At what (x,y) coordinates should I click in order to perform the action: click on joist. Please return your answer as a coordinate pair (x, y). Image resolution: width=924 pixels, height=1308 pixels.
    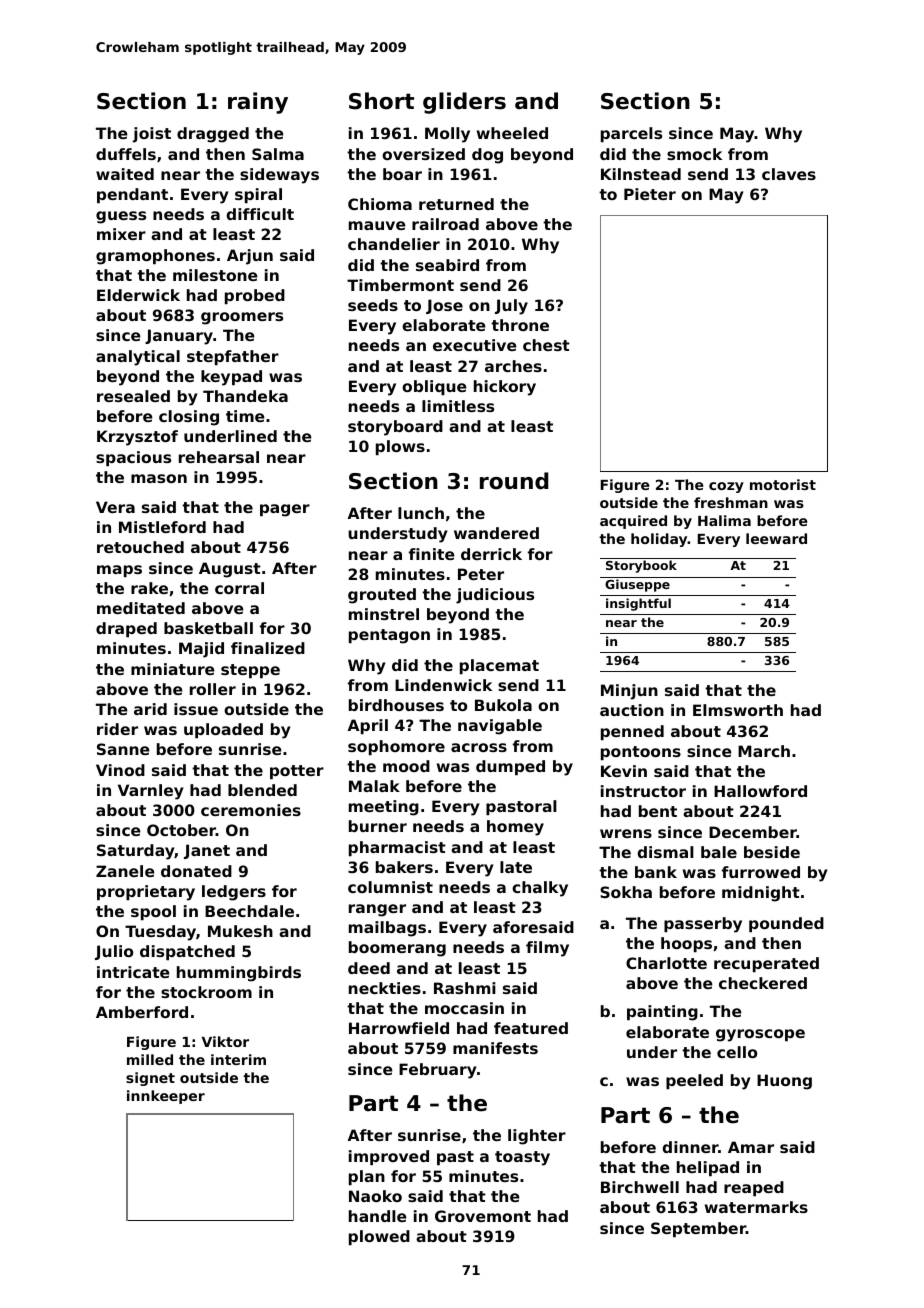
    Looking at the image, I should click on (151, 135).
